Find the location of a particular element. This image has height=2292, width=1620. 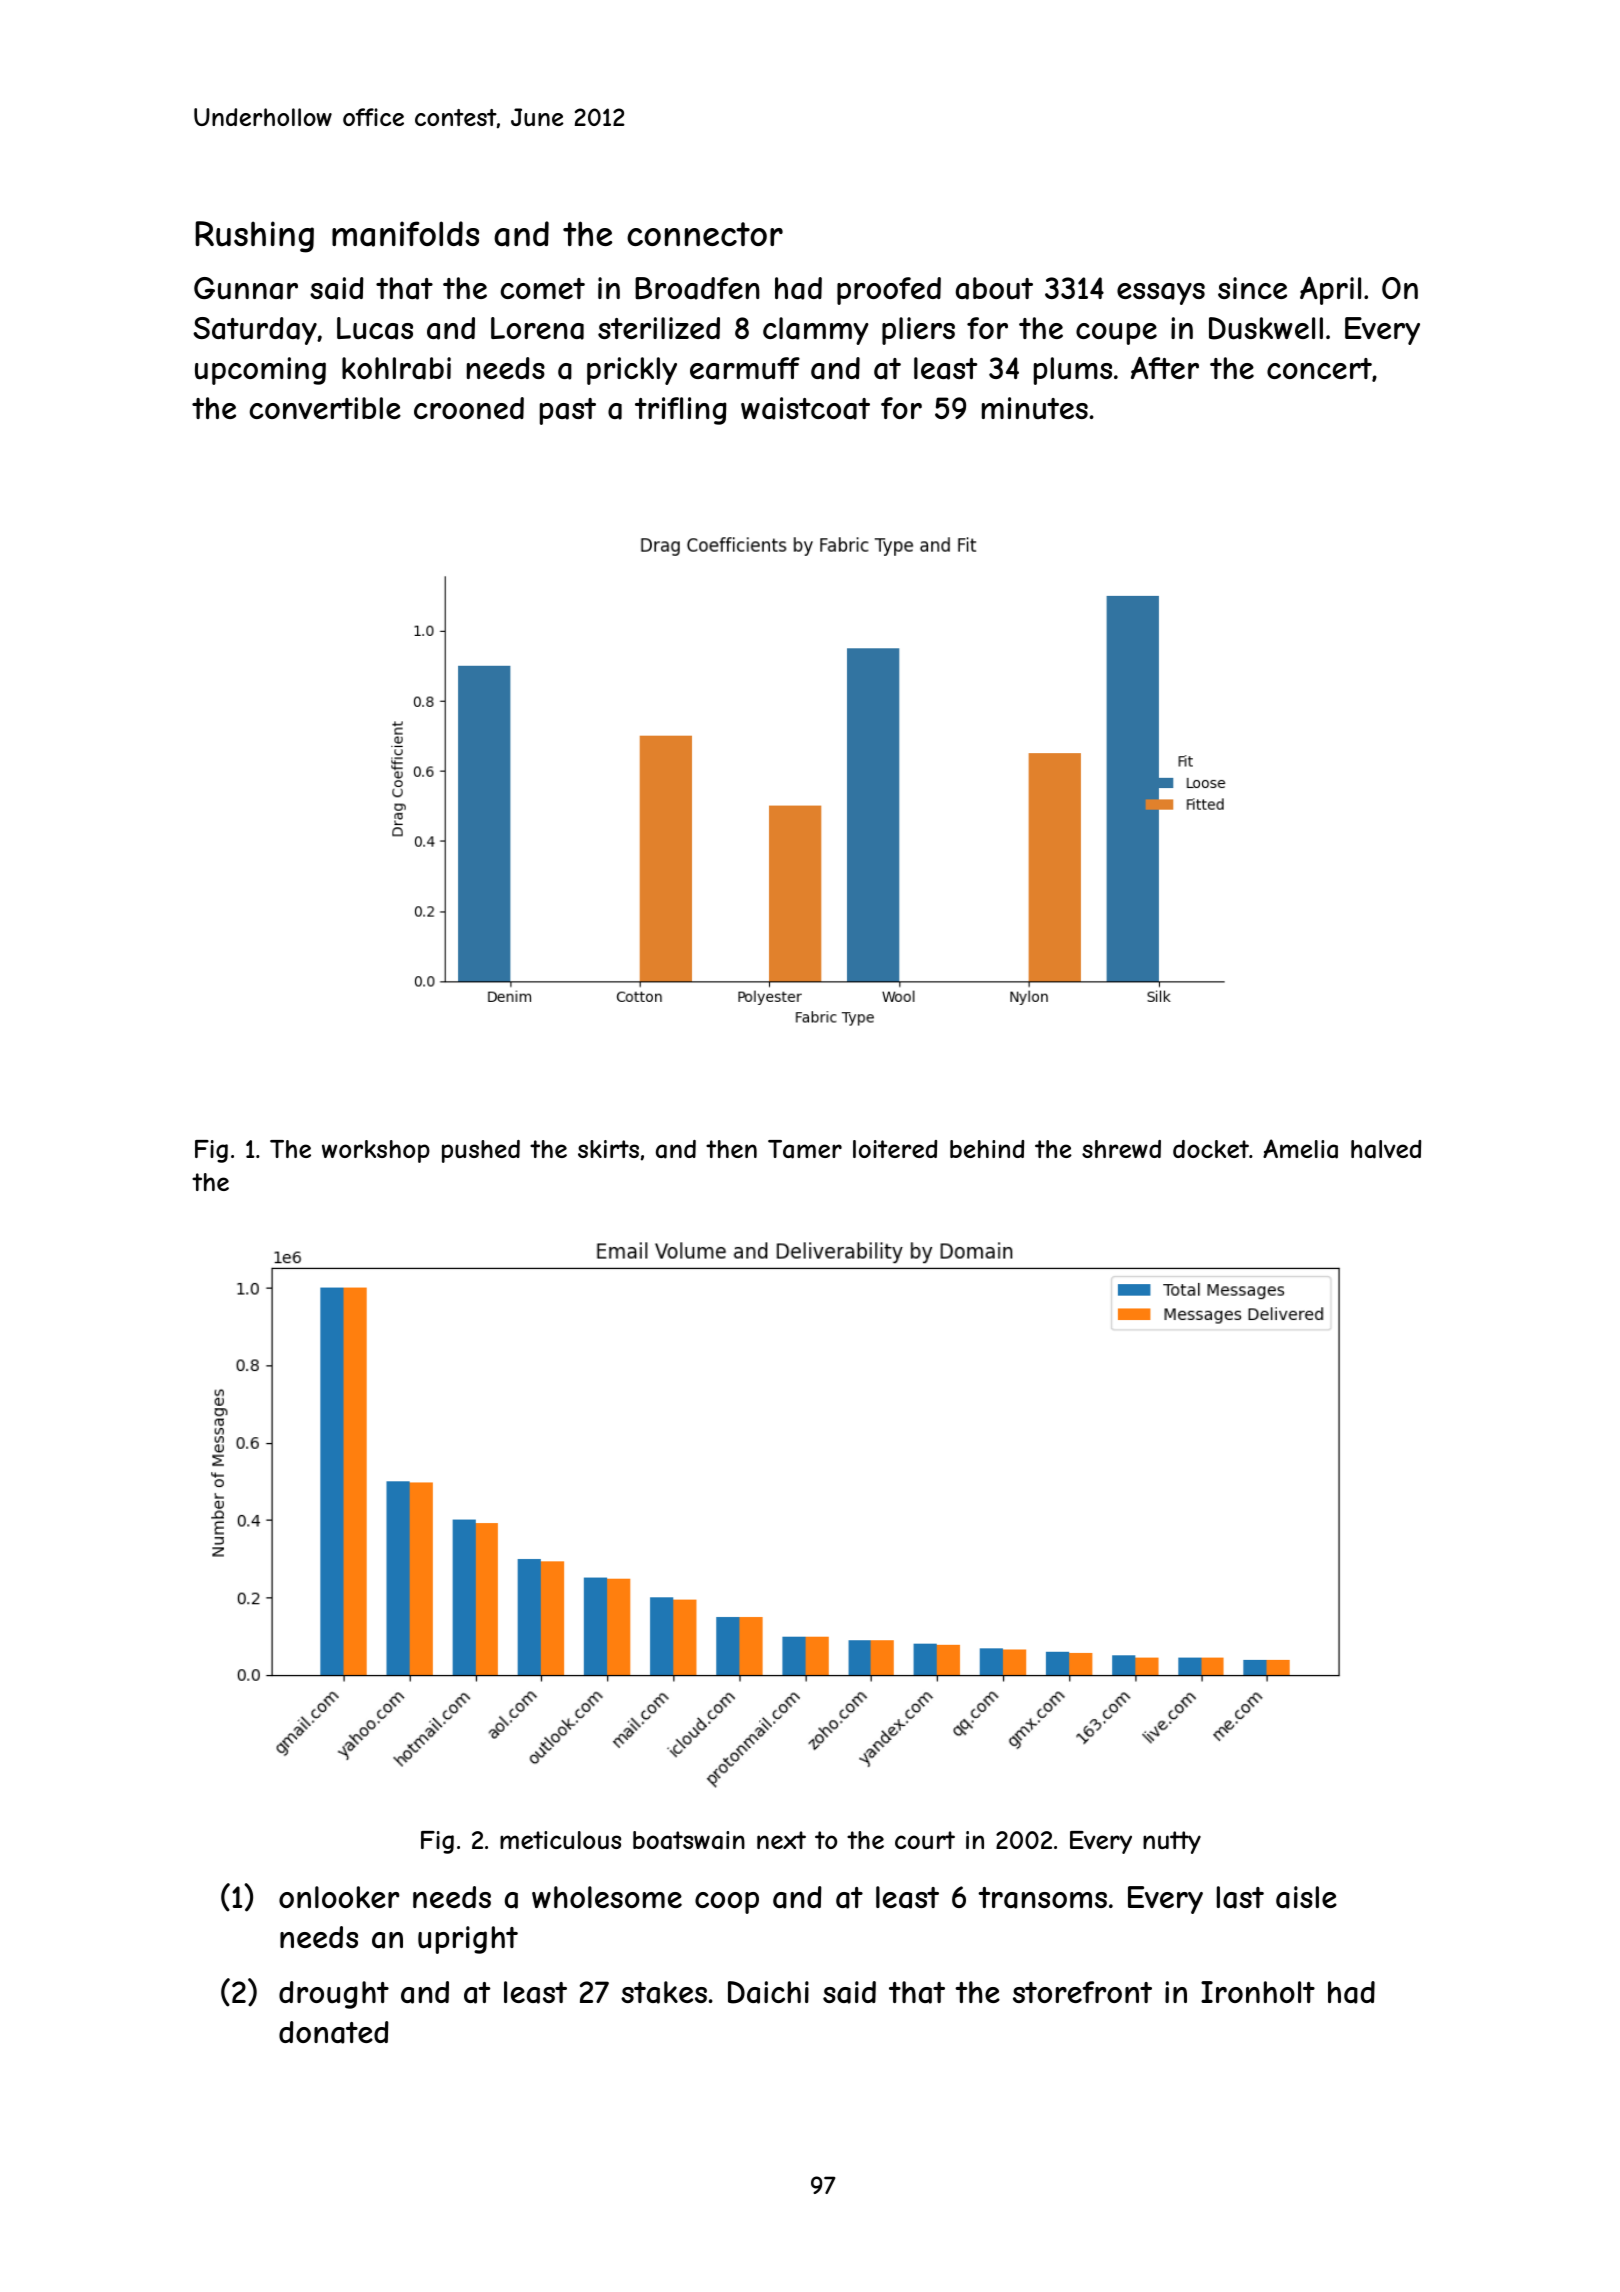

crooned is located at coordinates (469, 408).
